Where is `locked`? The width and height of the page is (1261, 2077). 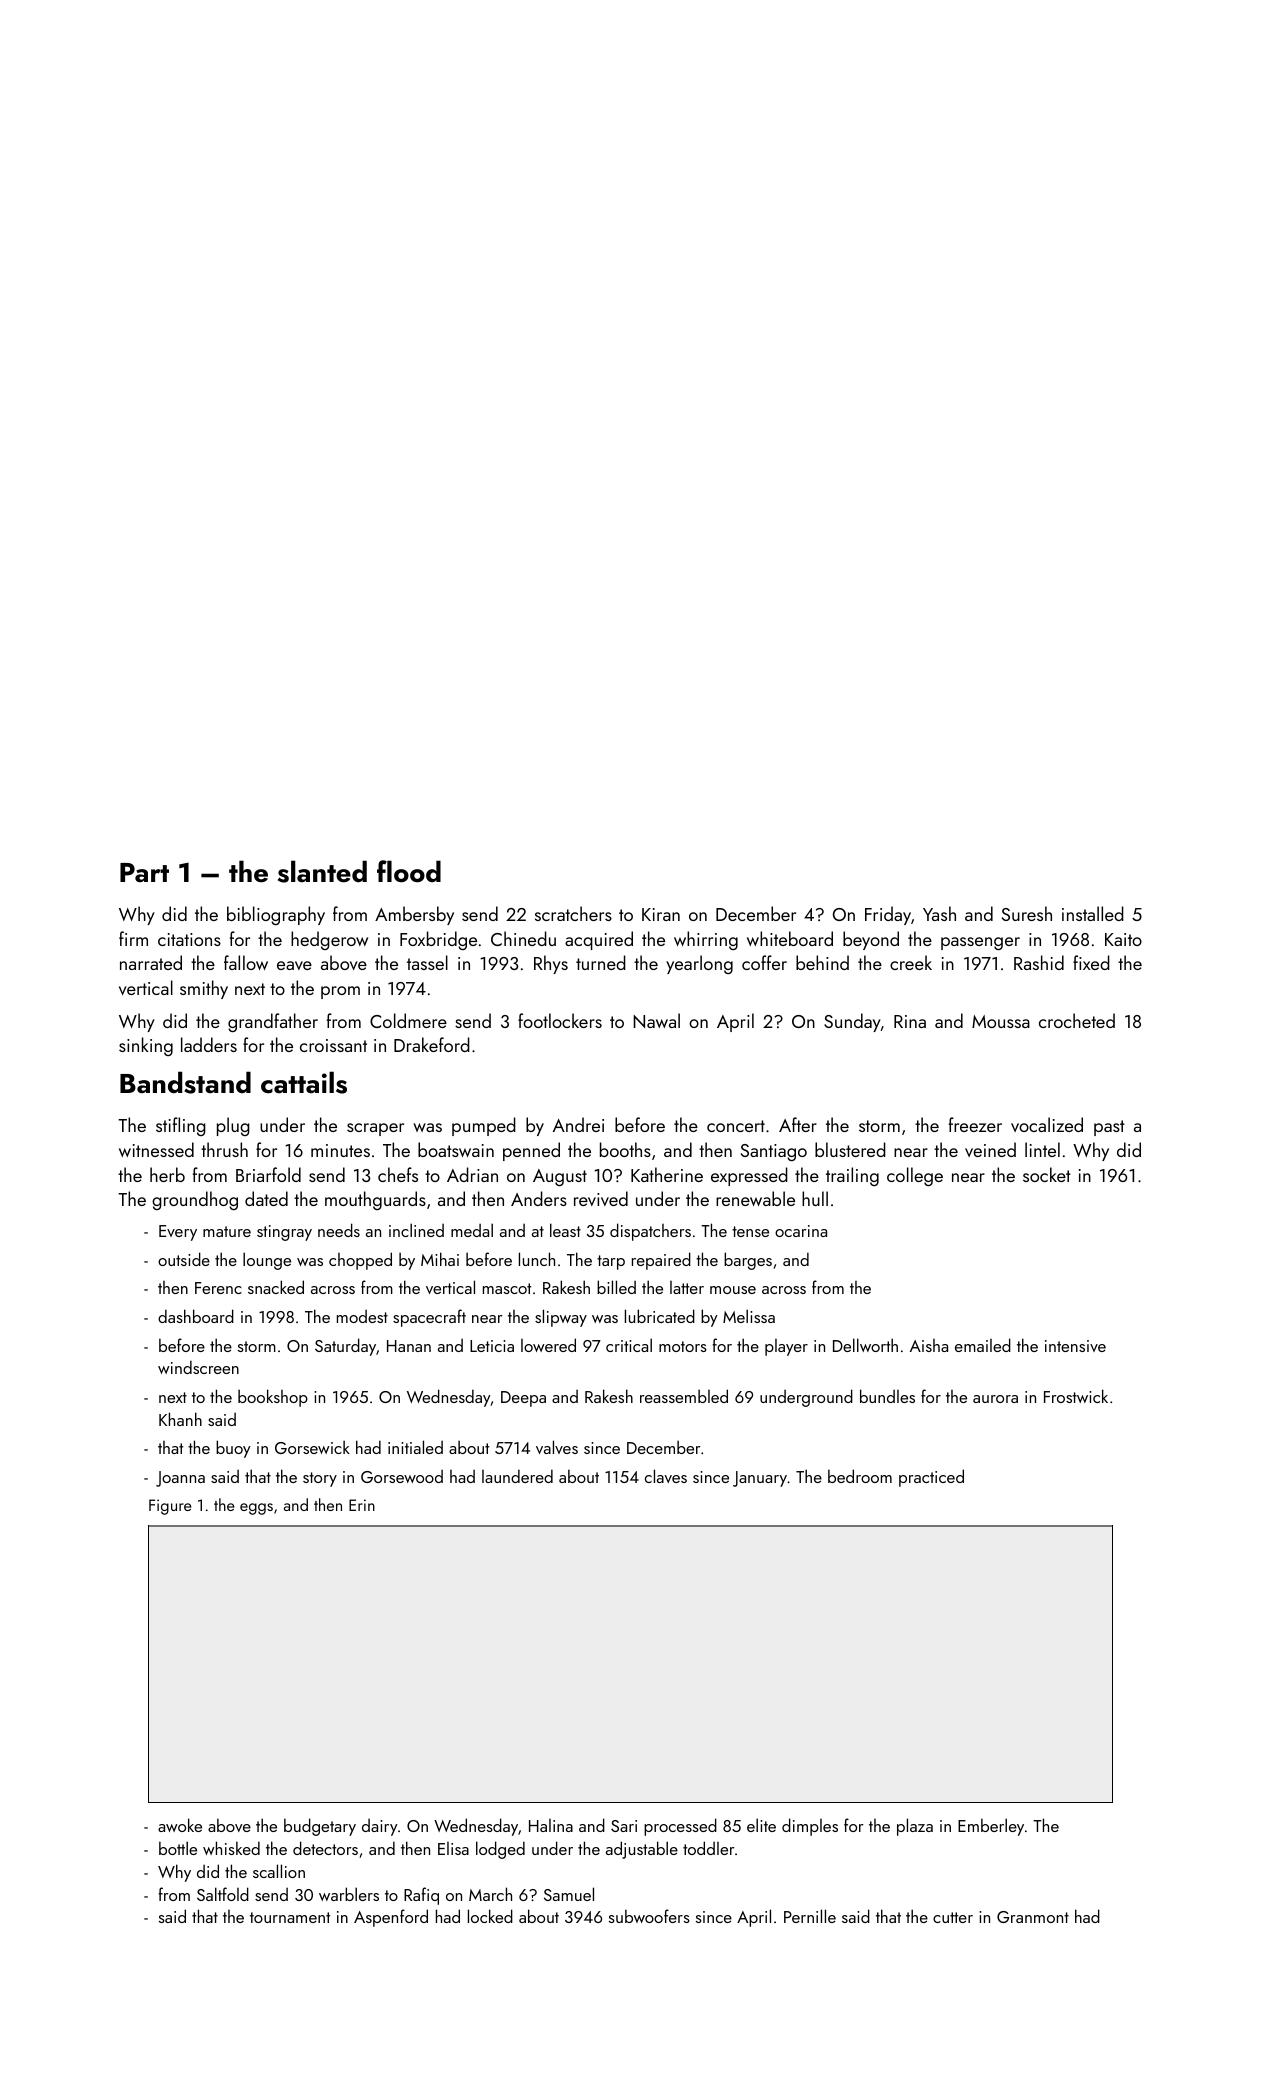
locked is located at coordinates (490, 1916).
